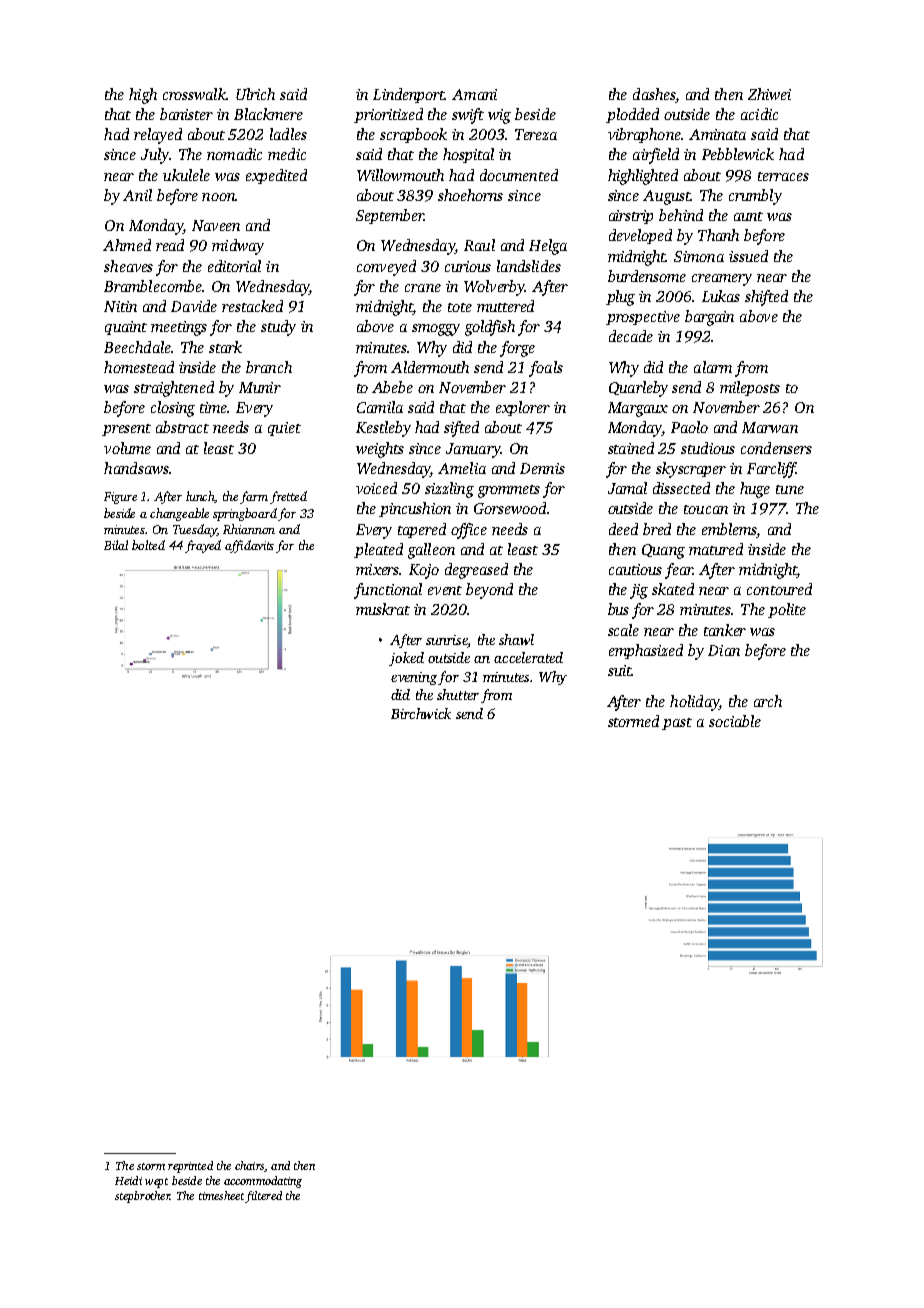 This screenshot has width=924, height=1308. Describe the element at coordinates (190, 1167) in the screenshot. I see `reprinted` at that location.
